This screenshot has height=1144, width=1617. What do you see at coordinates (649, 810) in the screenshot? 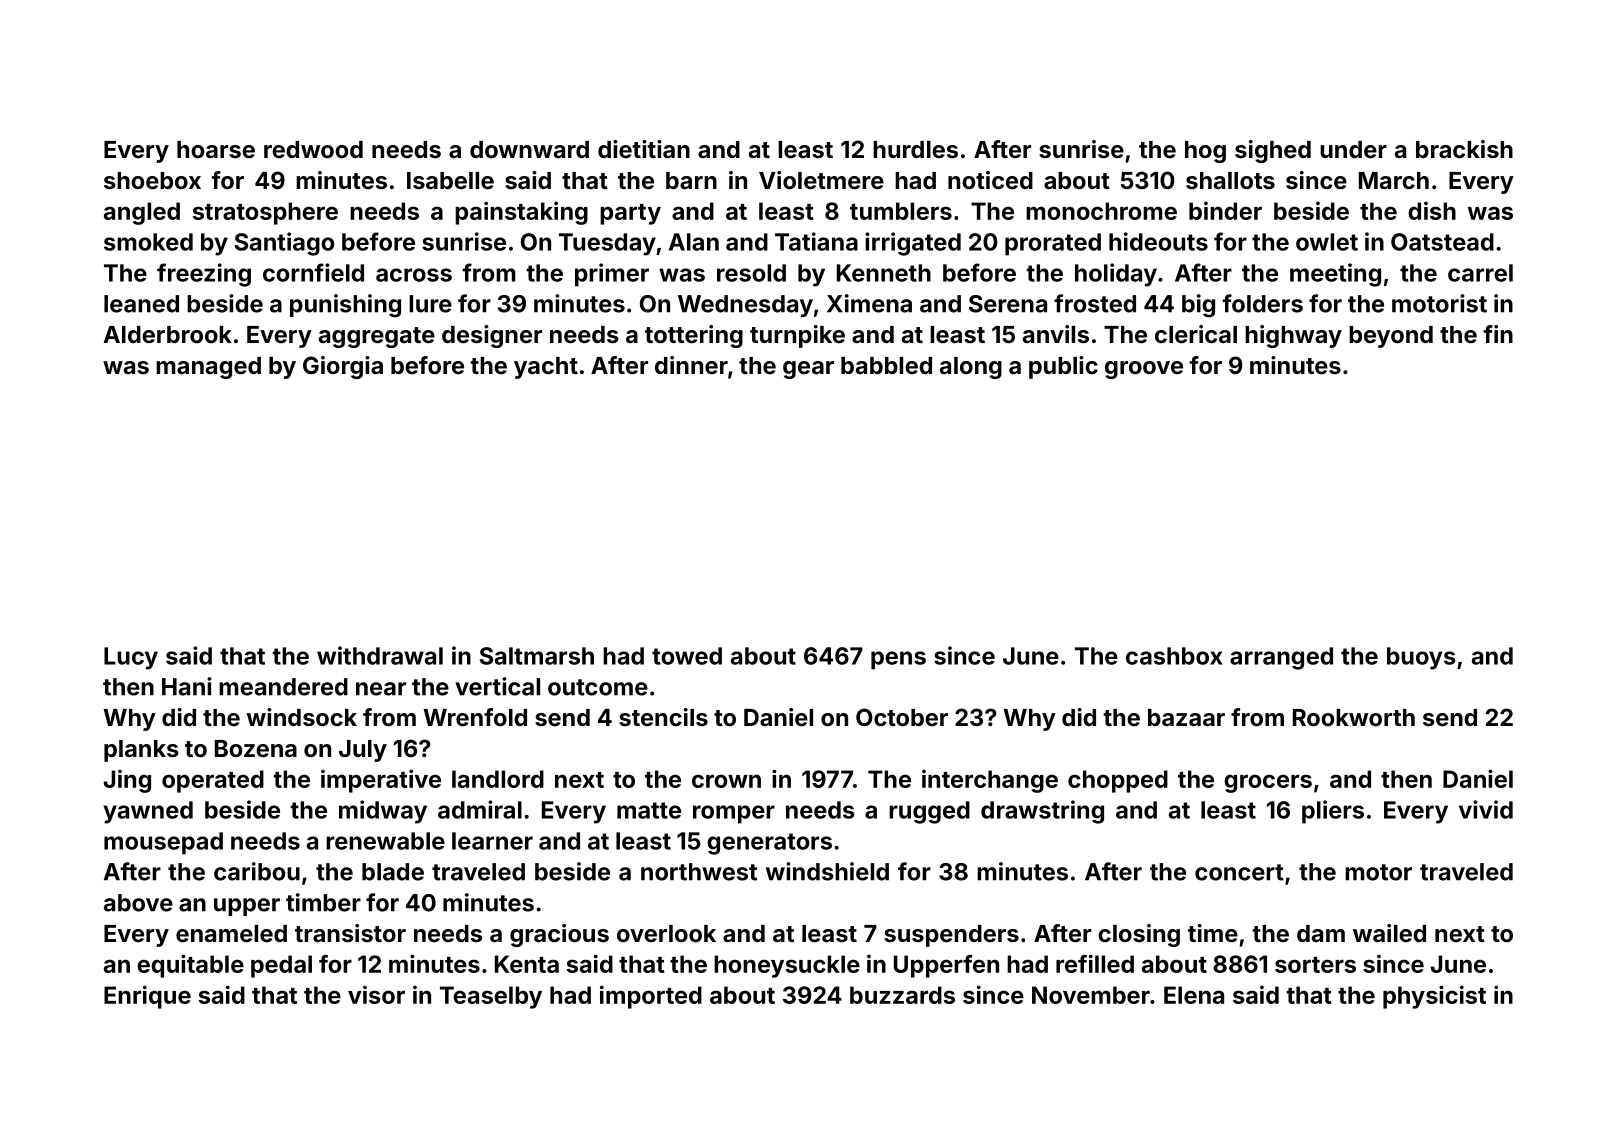
I see `matte` at bounding box center [649, 810].
